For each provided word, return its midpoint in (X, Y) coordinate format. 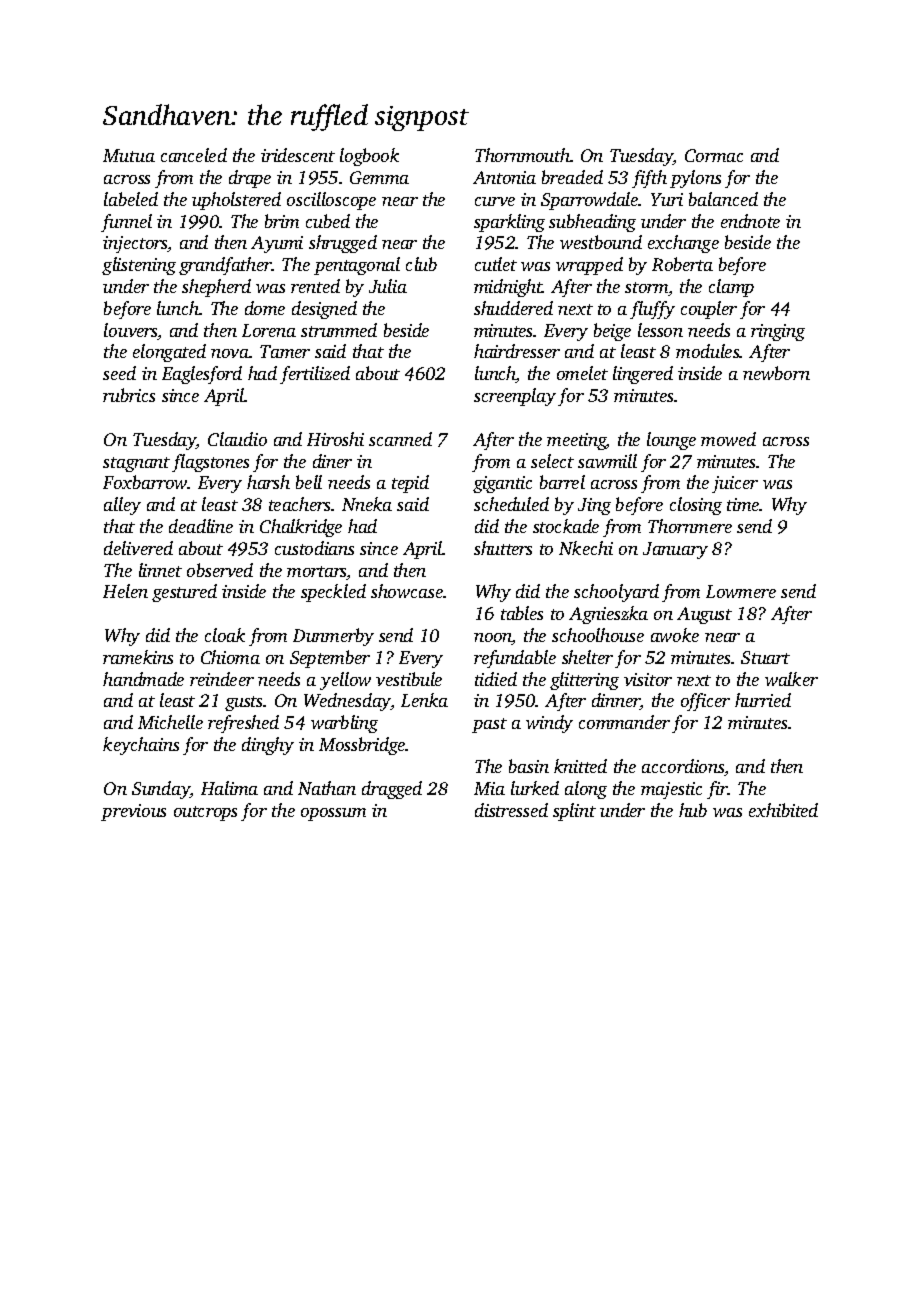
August (704, 615)
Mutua (129, 155)
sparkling (509, 223)
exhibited (783, 810)
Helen (125, 591)
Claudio (237, 439)
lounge (671, 441)
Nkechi (586, 548)
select (552, 461)
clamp (731, 288)
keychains (141, 746)
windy (549, 724)
